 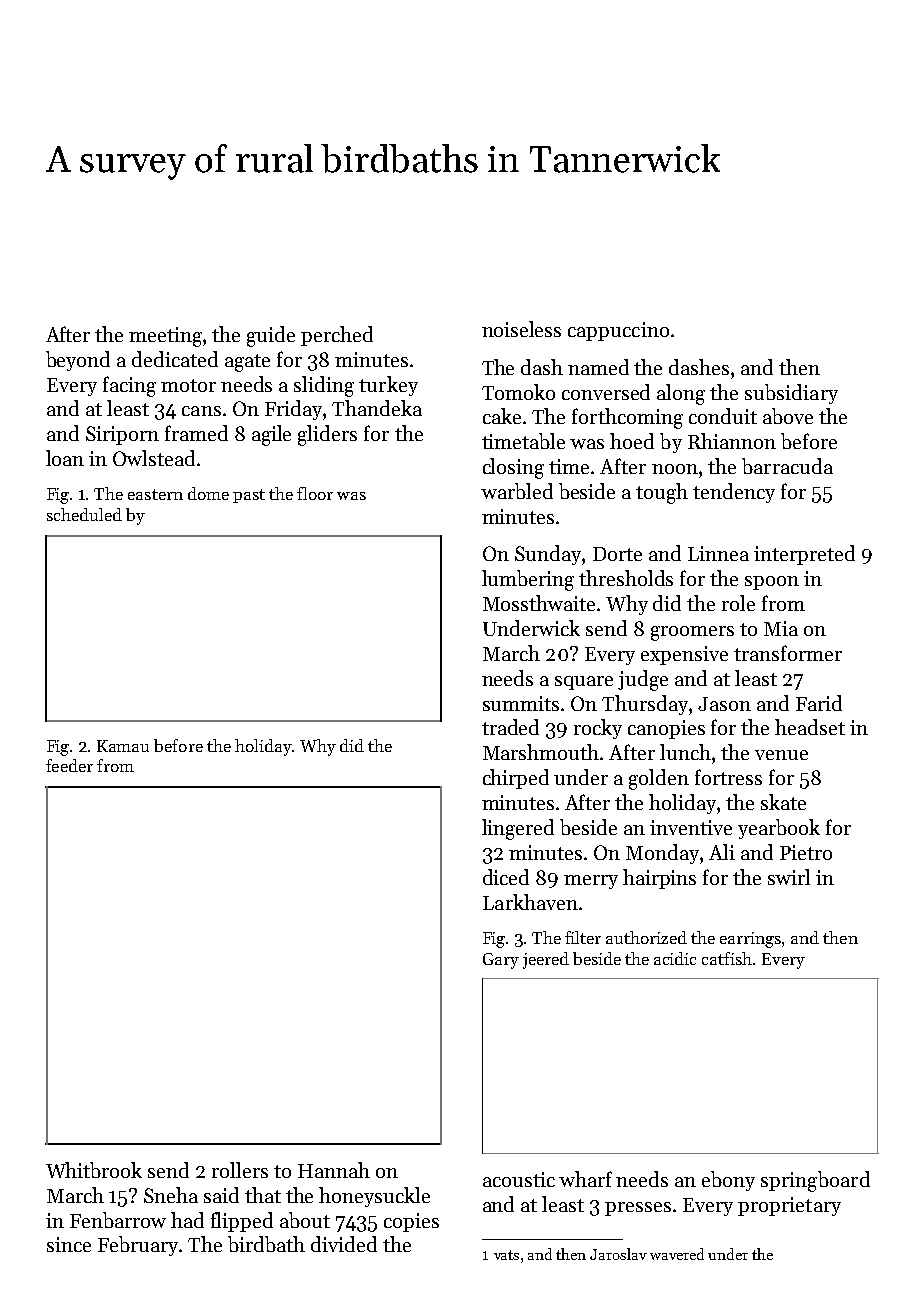 I want to click on vats, so click(x=506, y=1255).
